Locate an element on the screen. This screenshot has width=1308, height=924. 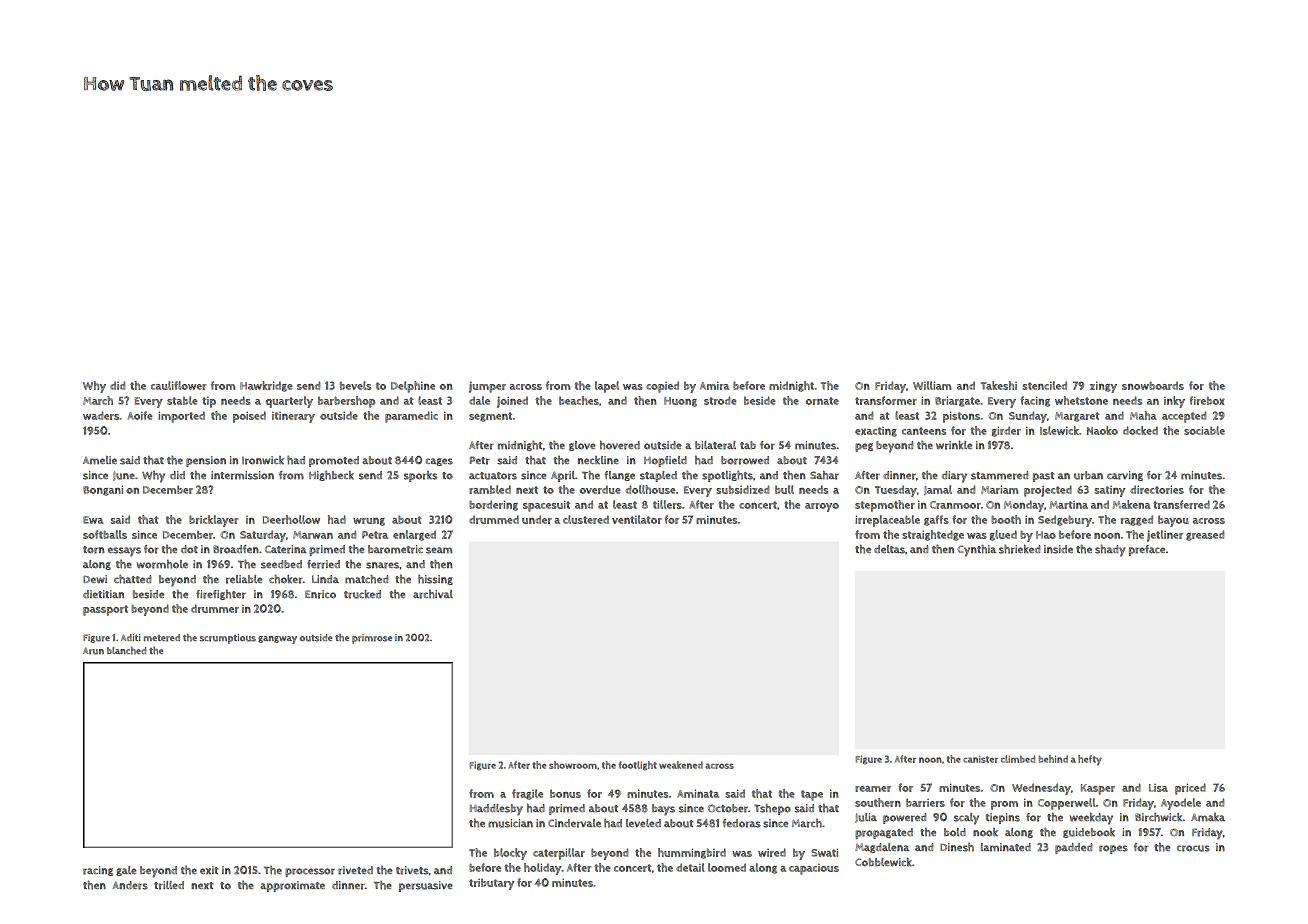
weakened is located at coordinates (681, 765).
